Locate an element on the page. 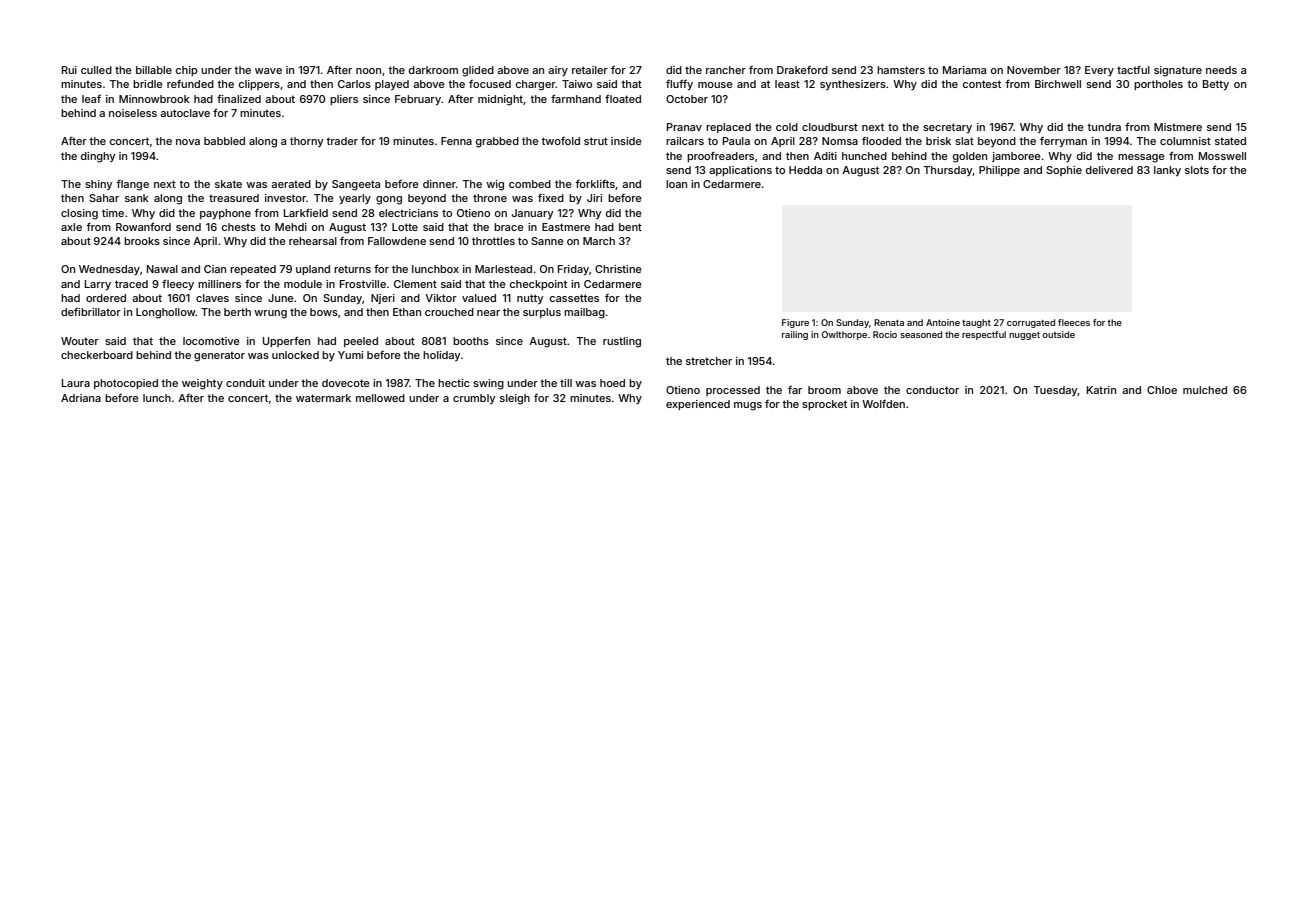 The height and width of the document is (924, 1308). Drakeford is located at coordinates (802, 70).
